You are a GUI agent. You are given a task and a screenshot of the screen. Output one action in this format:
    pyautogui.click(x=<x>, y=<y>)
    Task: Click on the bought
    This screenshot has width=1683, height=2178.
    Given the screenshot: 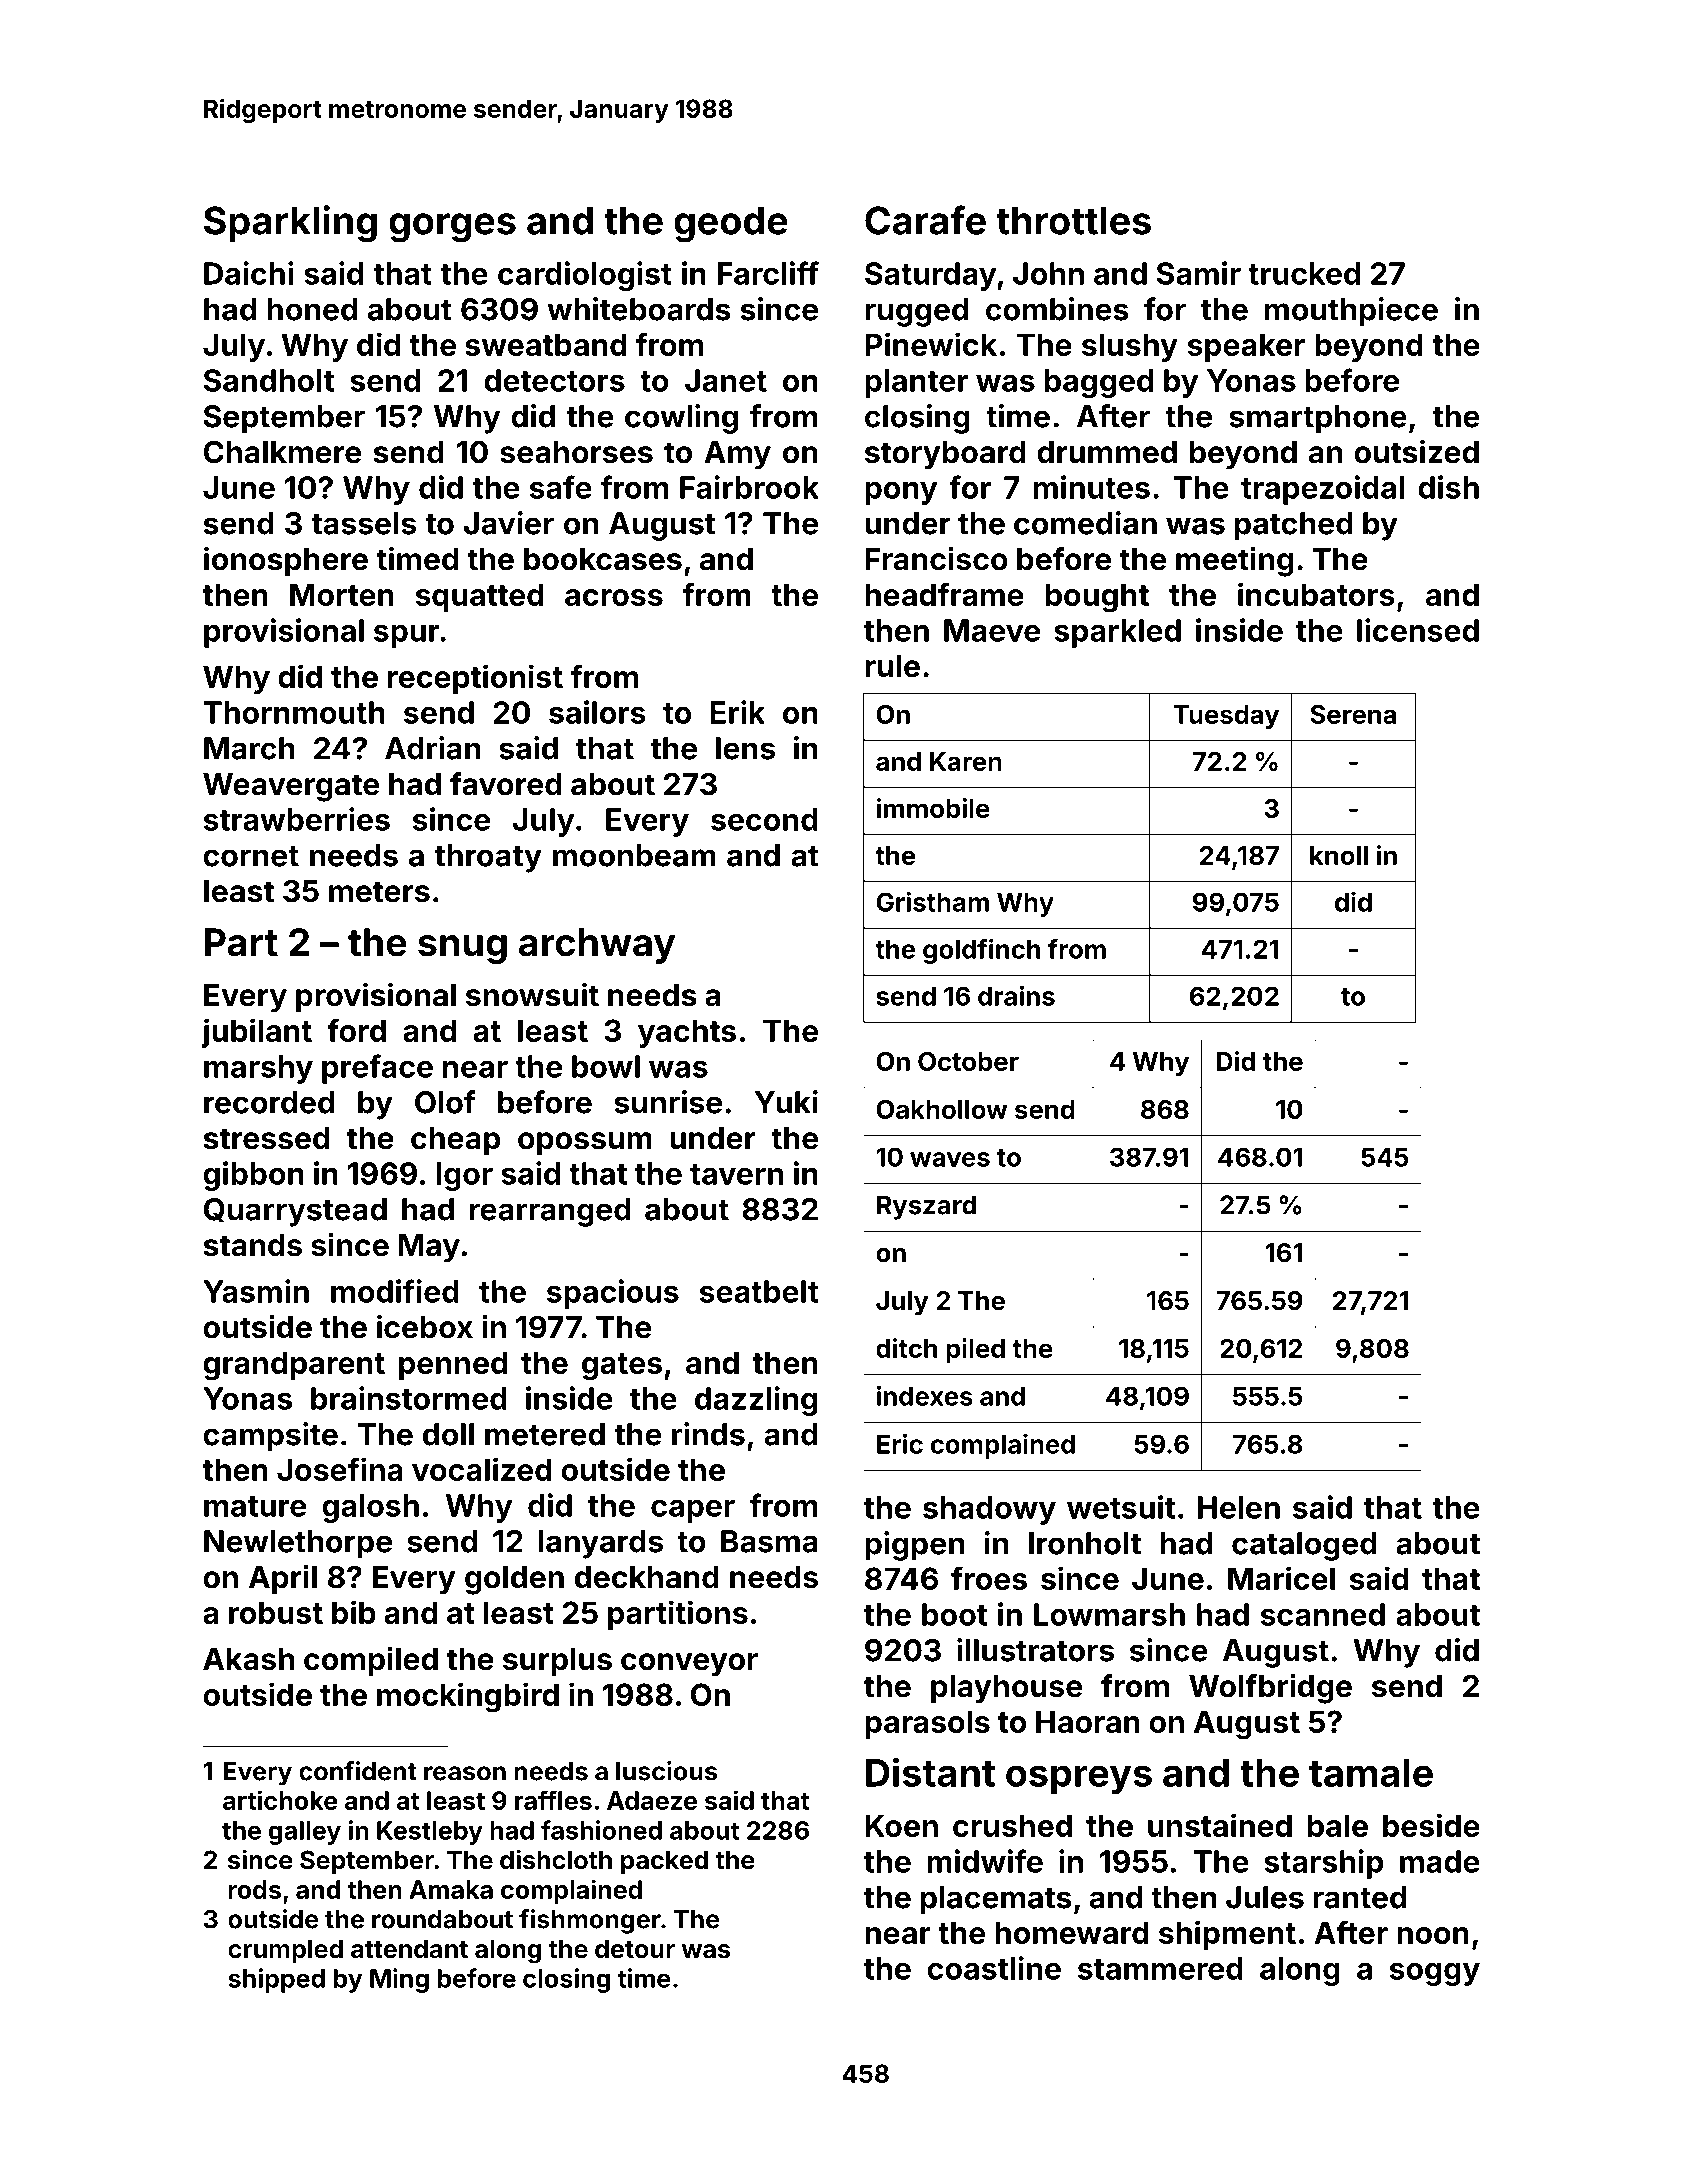 What is the action you would take?
    pyautogui.click(x=1097, y=598)
